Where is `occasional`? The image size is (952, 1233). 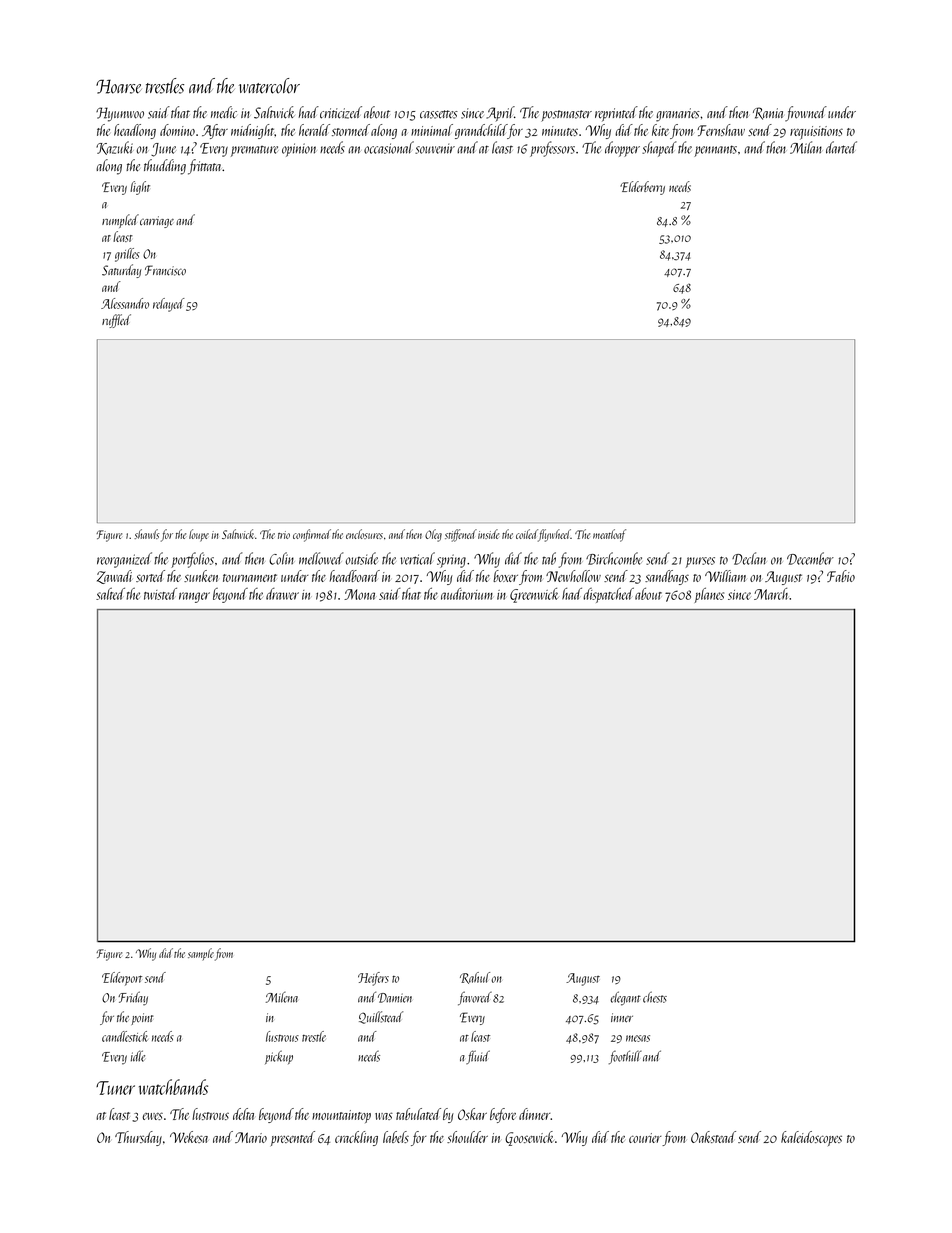
occasional is located at coordinates (389, 147).
